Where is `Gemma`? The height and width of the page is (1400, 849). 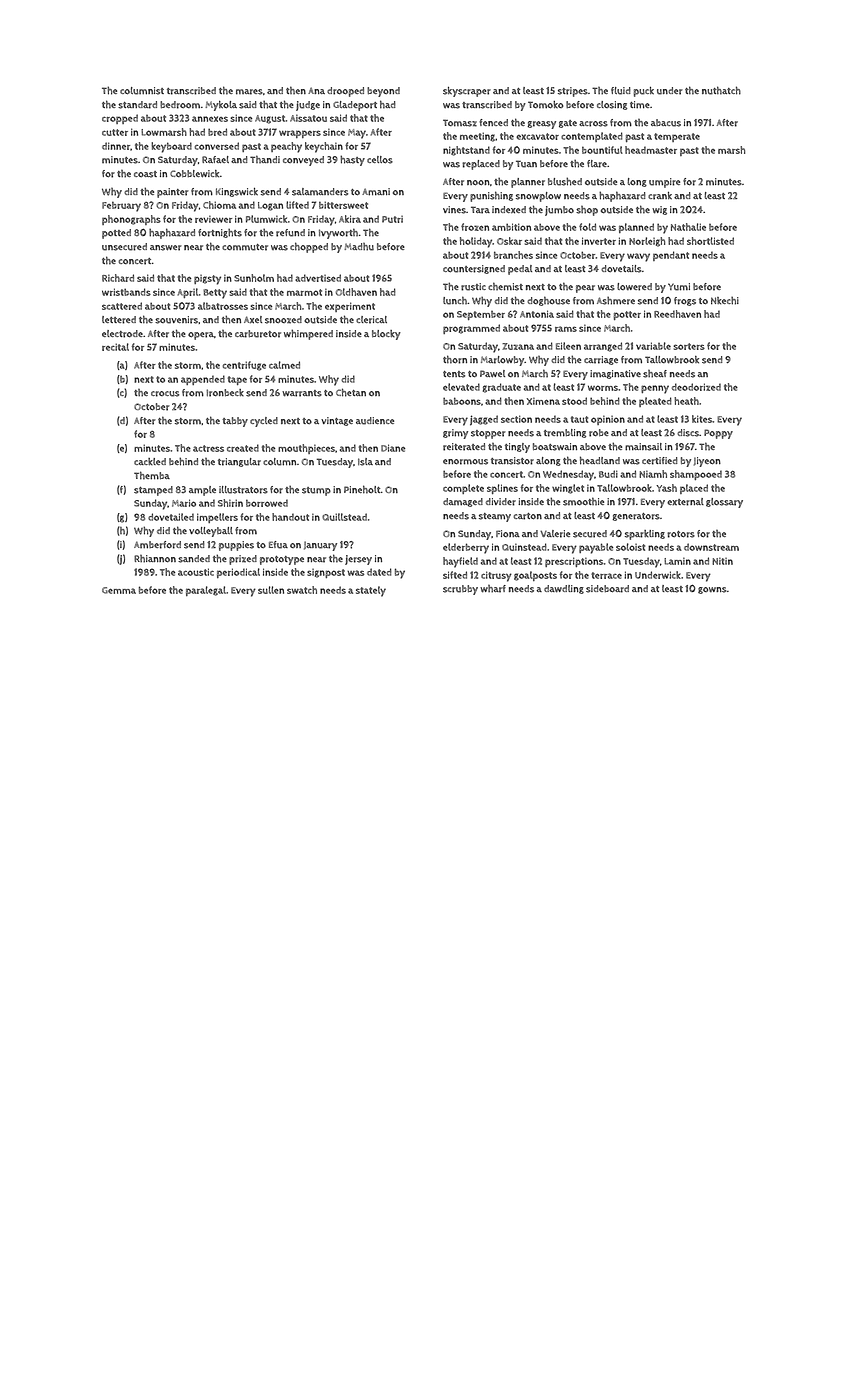
Gemma is located at coordinates (119, 590).
